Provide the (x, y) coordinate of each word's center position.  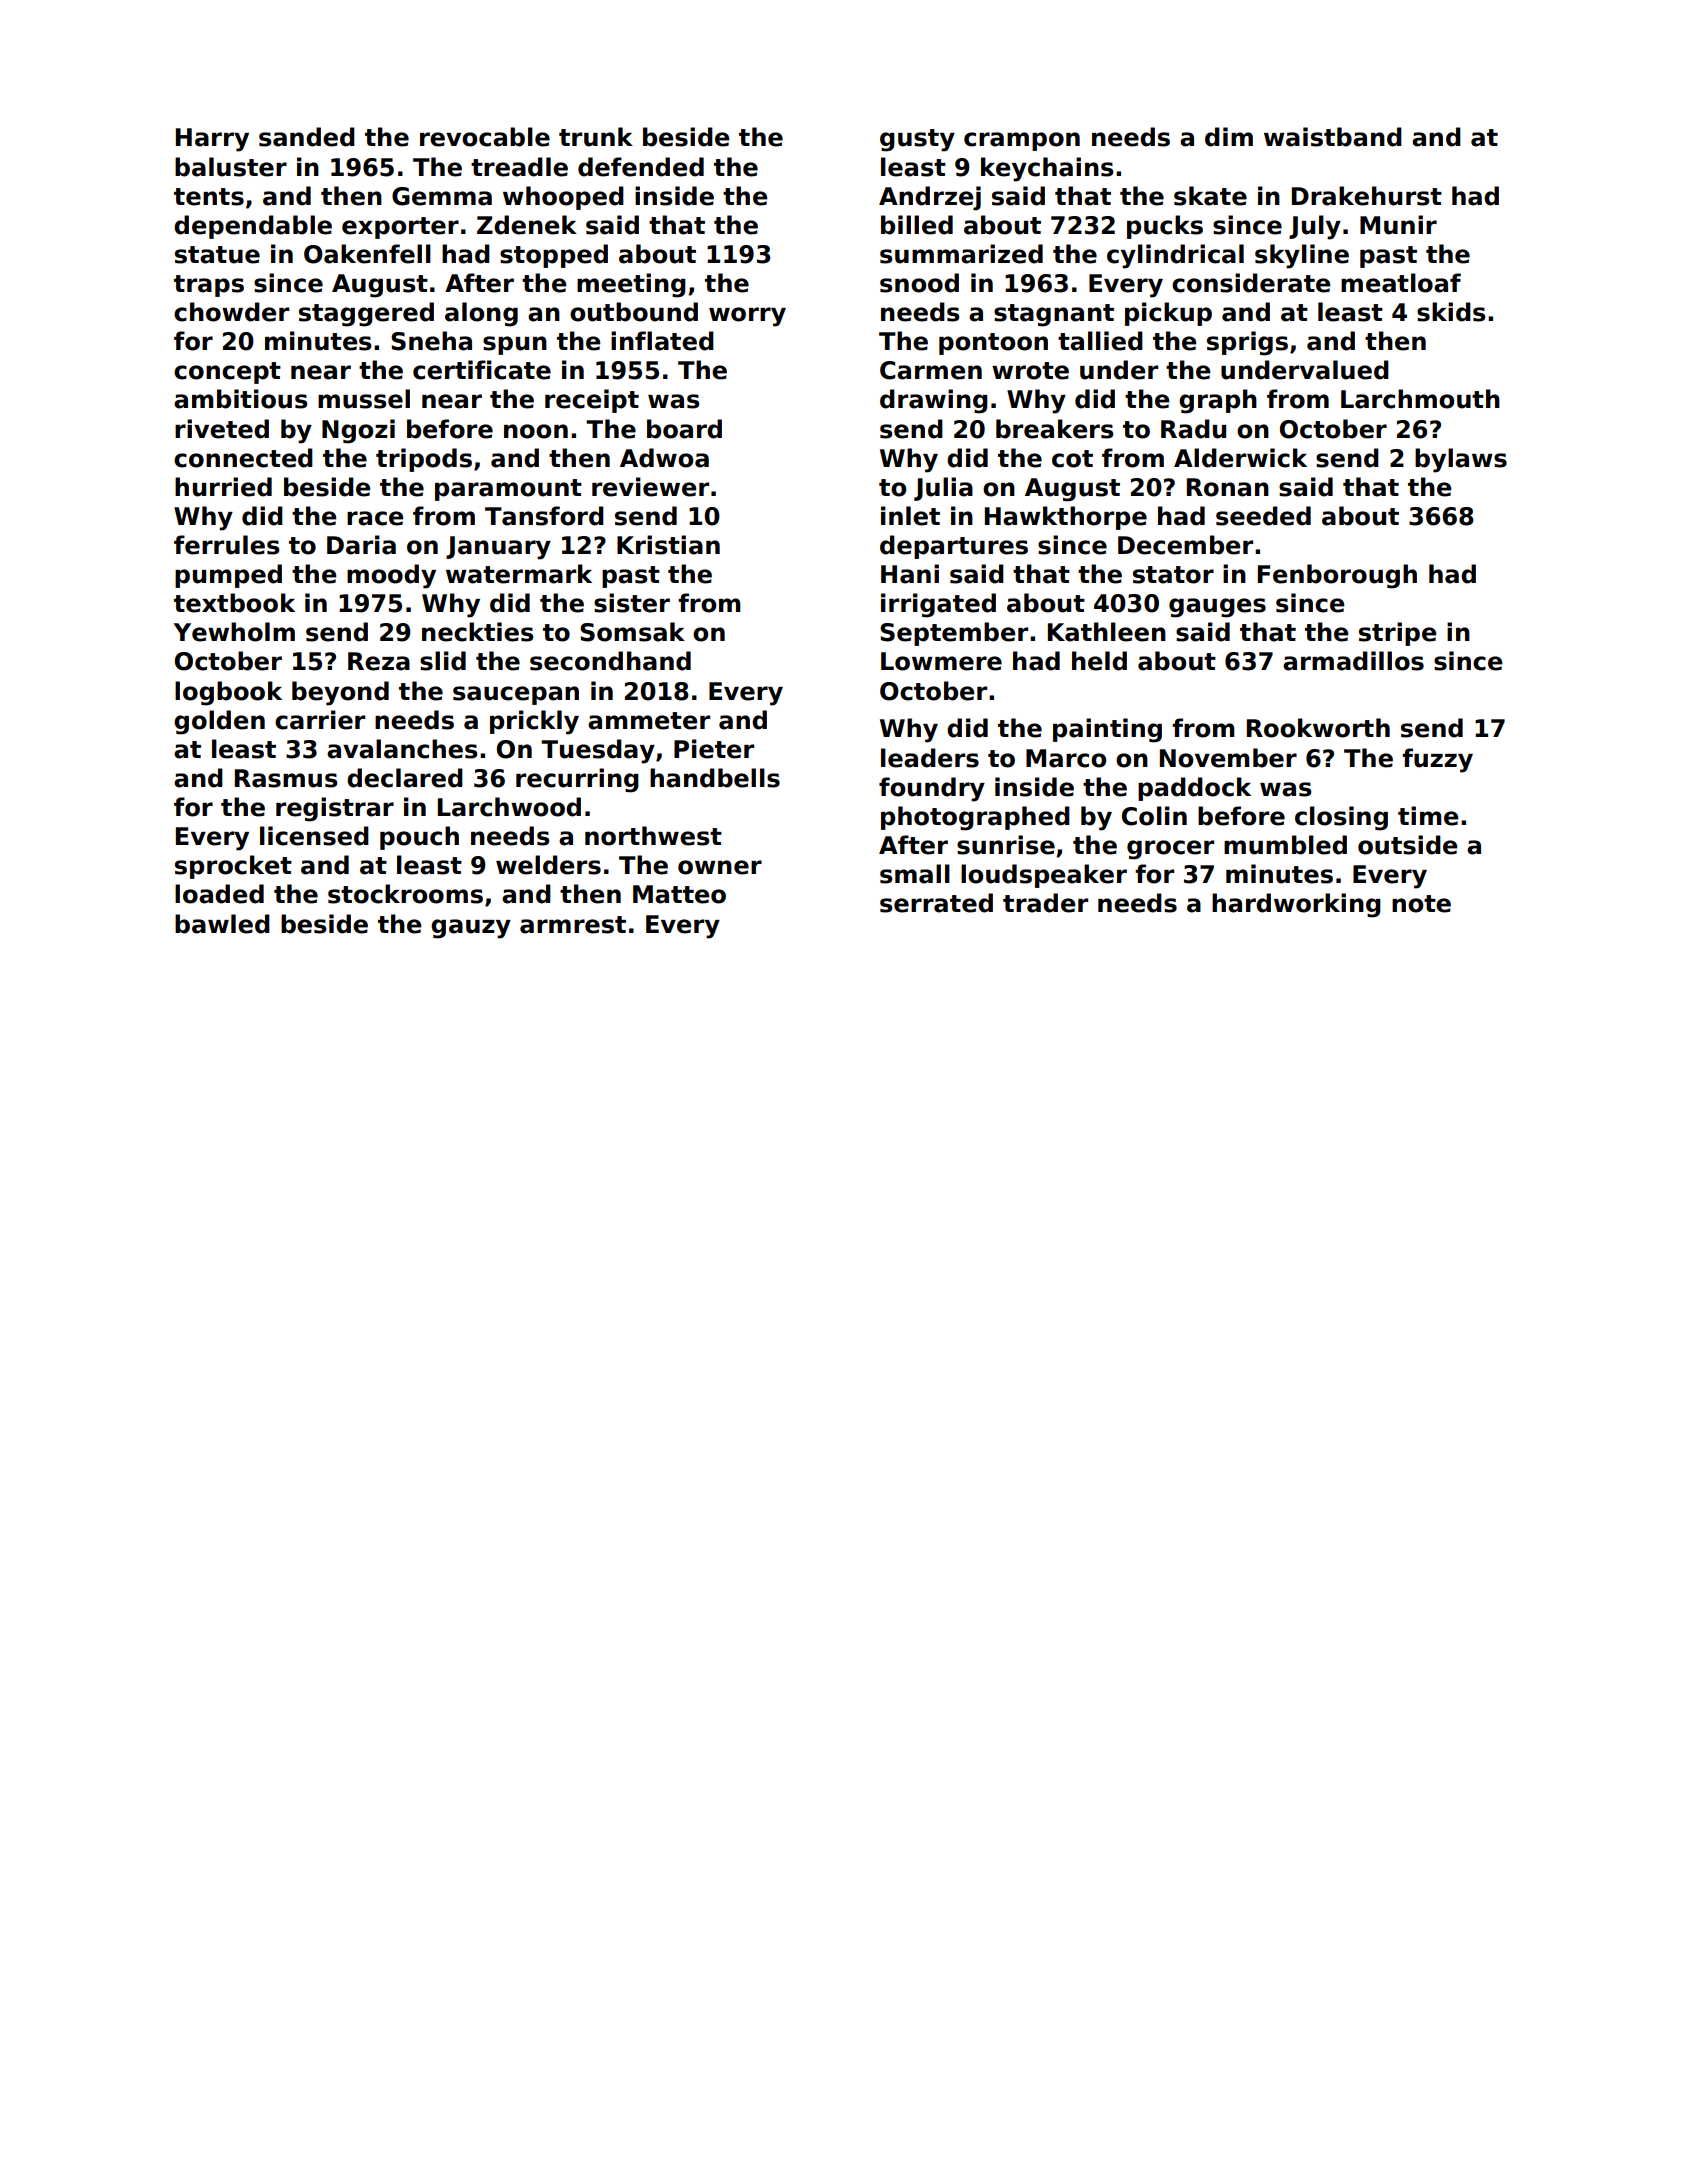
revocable (485, 137)
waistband (1333, 137)
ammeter (649, 721)
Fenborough (1337, 576)
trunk (596, 137)
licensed (314, 836)
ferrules (226, 545)
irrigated (938, 605)
